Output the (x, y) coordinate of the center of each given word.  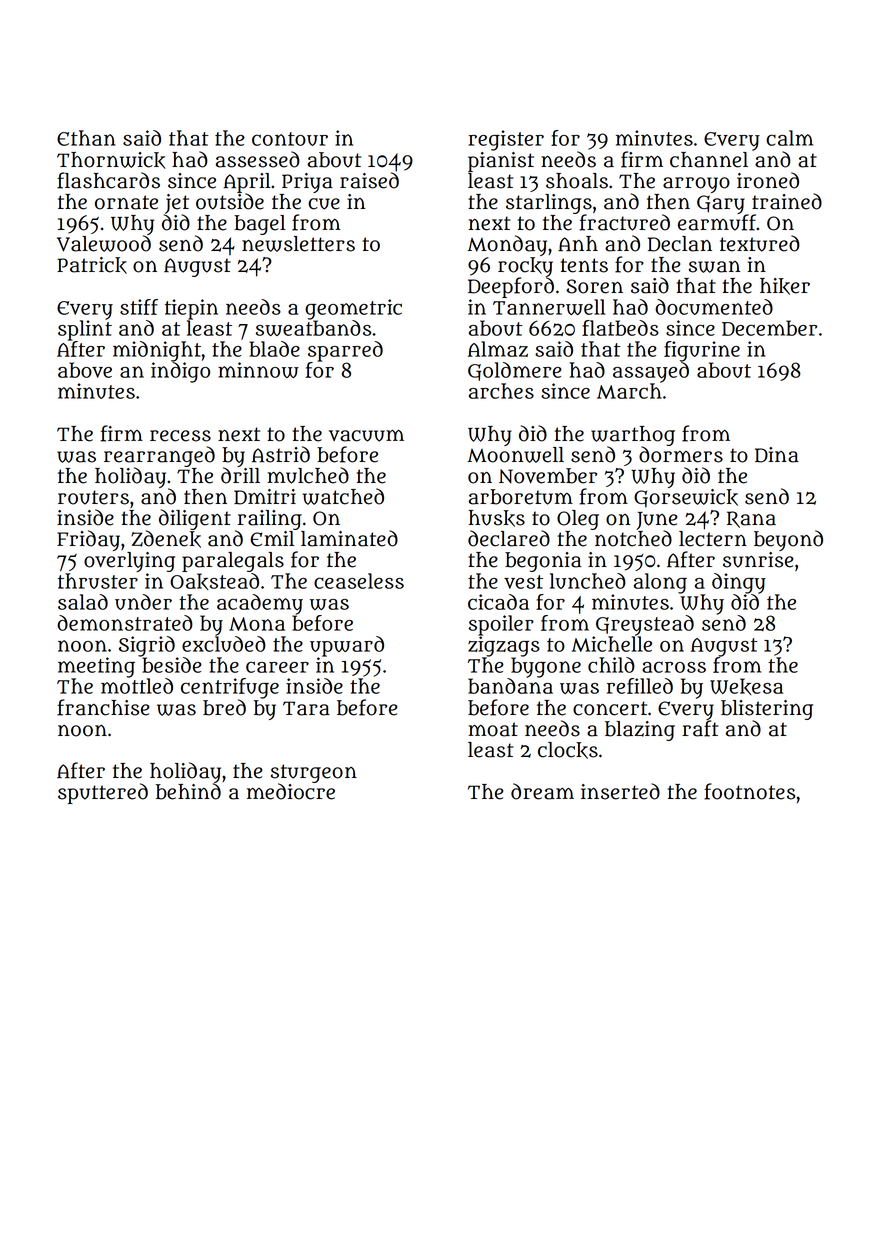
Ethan (86, 138)
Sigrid (147, 646)
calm (789, 138)
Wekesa (746, 686)
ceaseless (359, 581)
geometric (353, 309)
